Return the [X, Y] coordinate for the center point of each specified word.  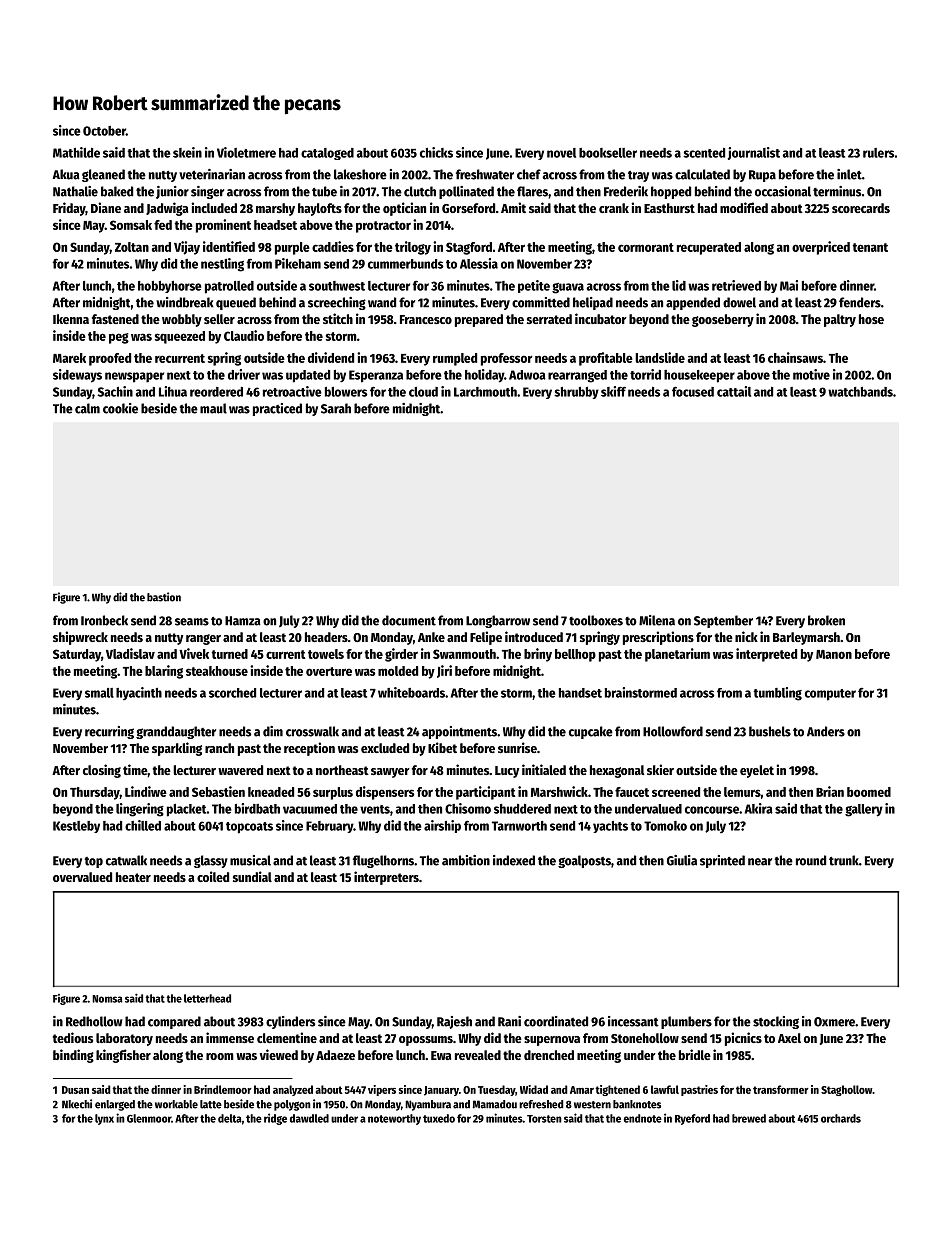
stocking [776, 1022]
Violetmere [246, 152]
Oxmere [834, 1022]
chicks [436, 152]
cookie [120, 408]
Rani [509, 1021]
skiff [613, 391]
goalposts [584, 861]
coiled [213, 876]
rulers [879, 153]
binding [73, 1056]
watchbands [860, 392]
